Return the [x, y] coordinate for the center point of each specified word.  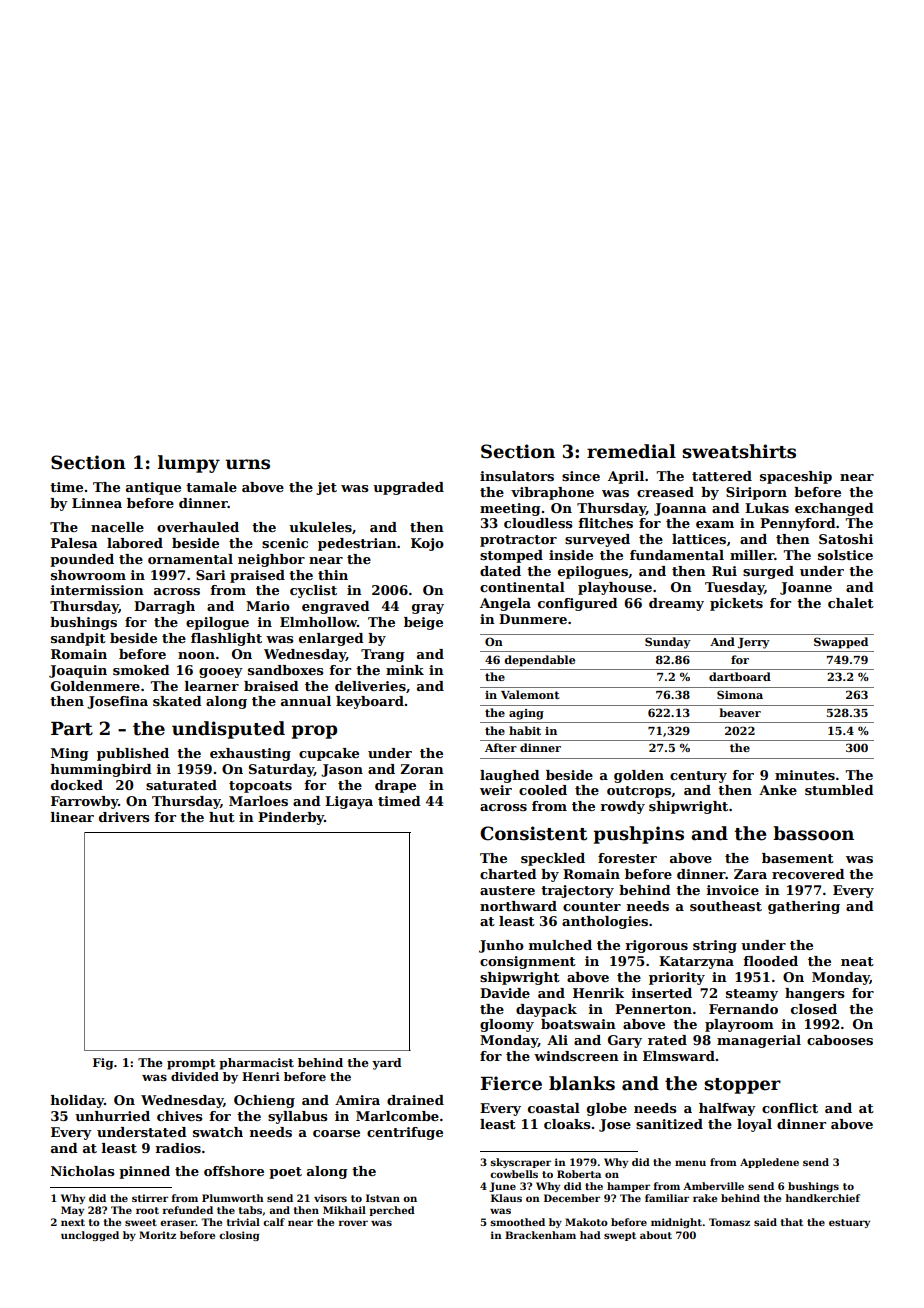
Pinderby [291, 818]
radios [178, 1148]
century [698, 777]
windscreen [576, 1056]
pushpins [638, 835]
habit [525, 730]
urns [247, 464]
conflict [790, 1108]
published [133, 754]
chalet [851, 603]
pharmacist [256, 1064]
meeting [510, 509]
